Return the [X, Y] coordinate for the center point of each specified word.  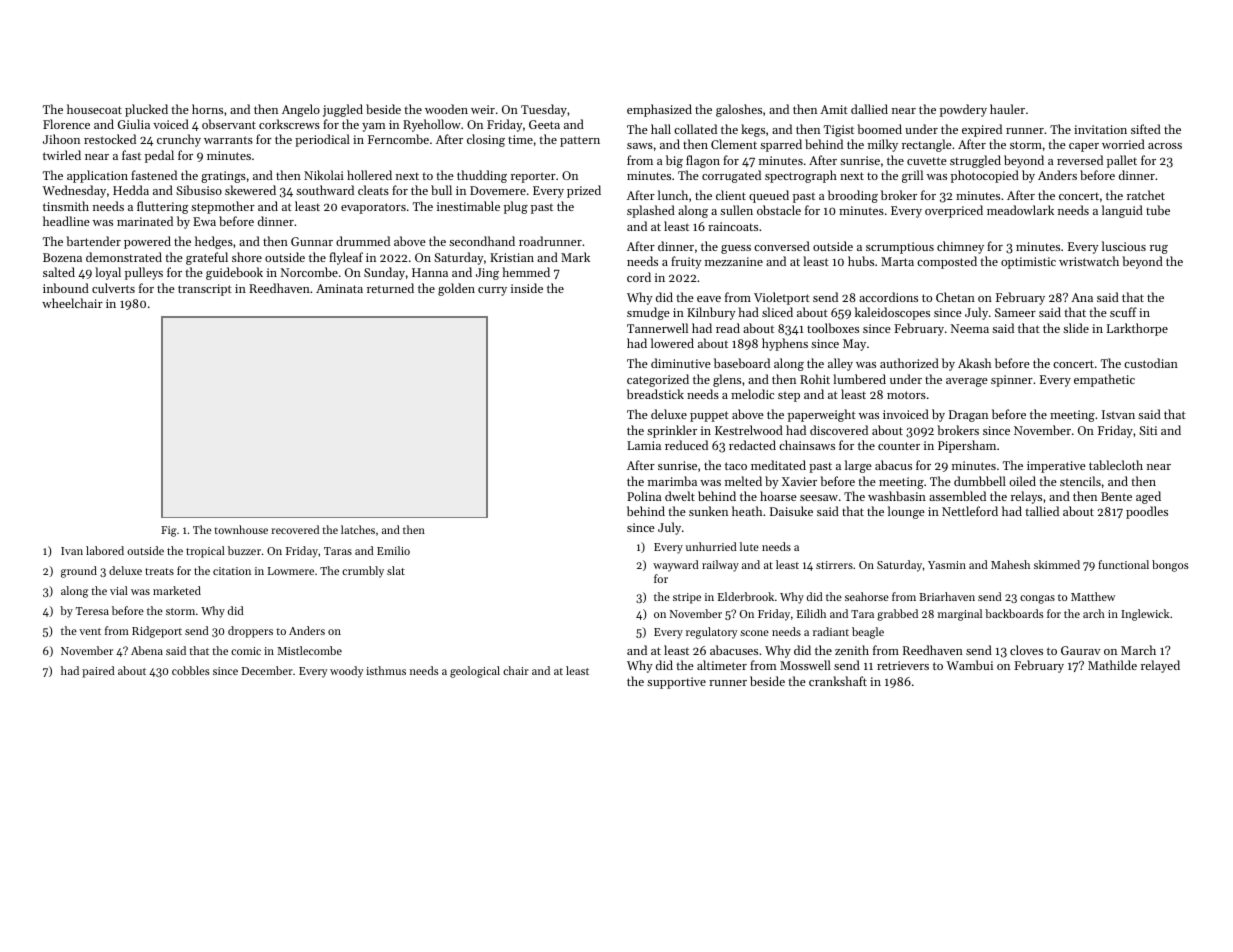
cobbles [191, 670]
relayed [1160, 666]
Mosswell [805, 665]
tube [1158, 210]
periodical [322, 140]
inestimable [468, 206]
